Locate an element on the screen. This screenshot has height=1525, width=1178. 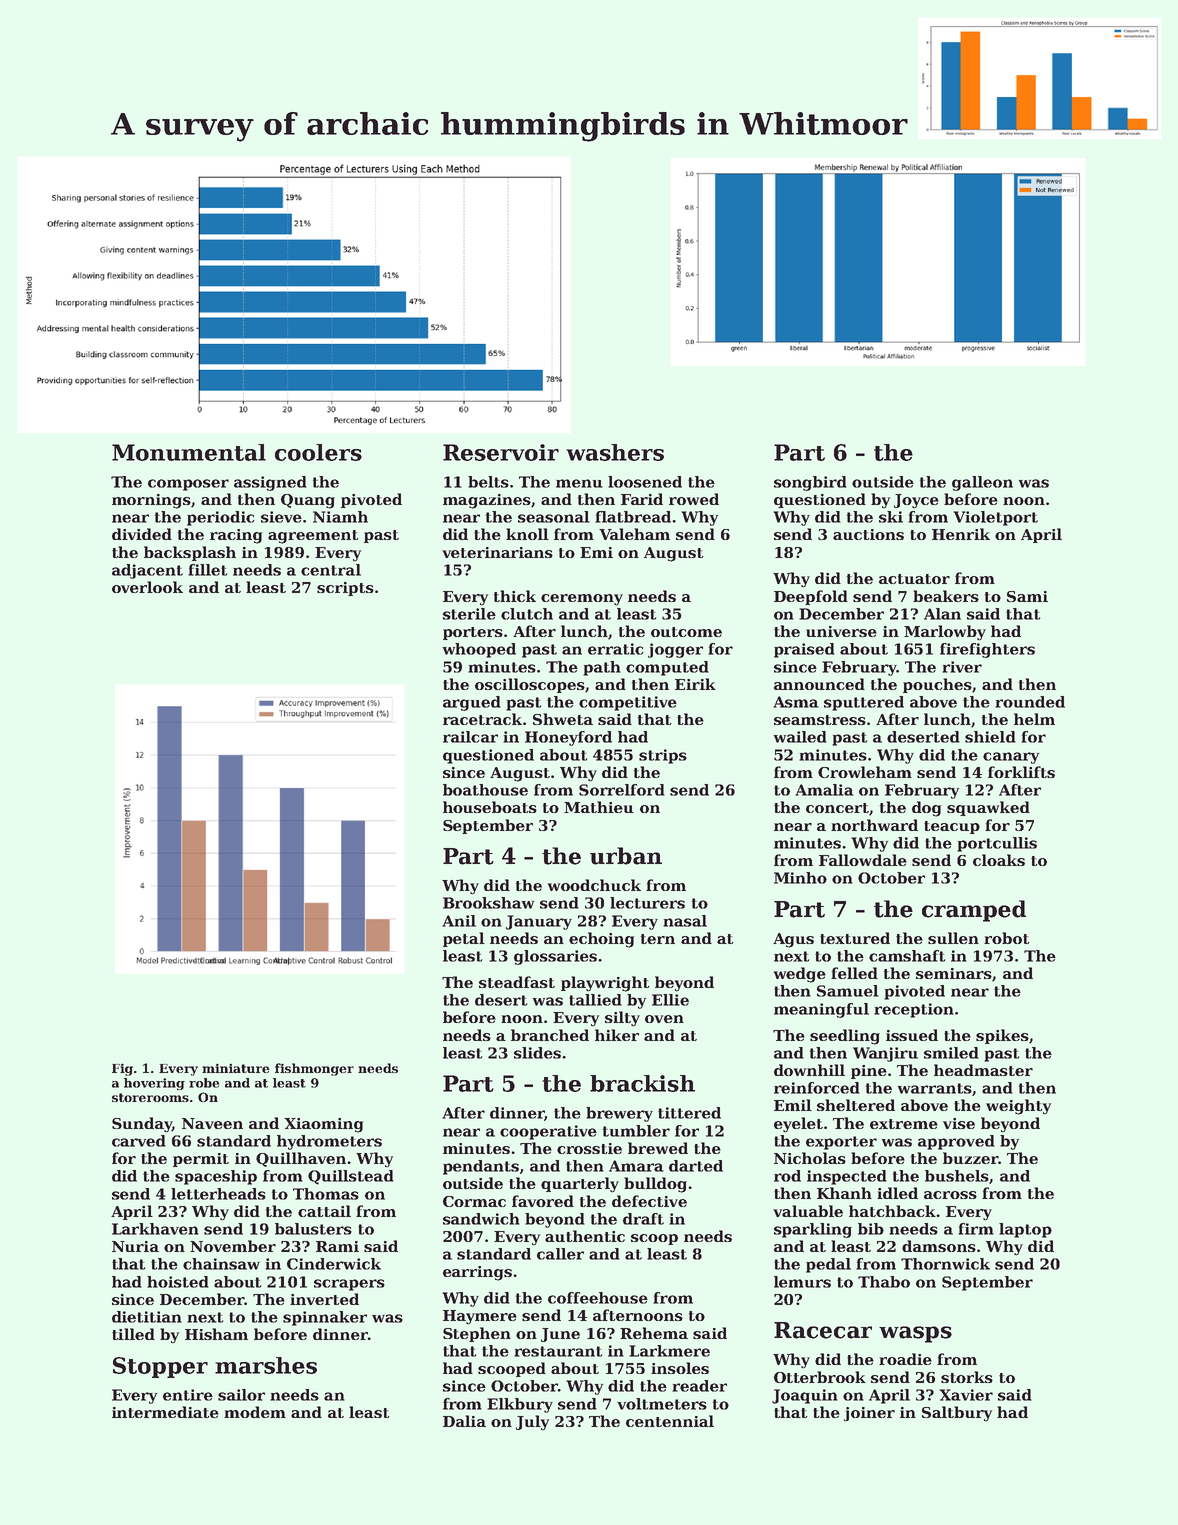
divided is located at coordinates (142, 534).
